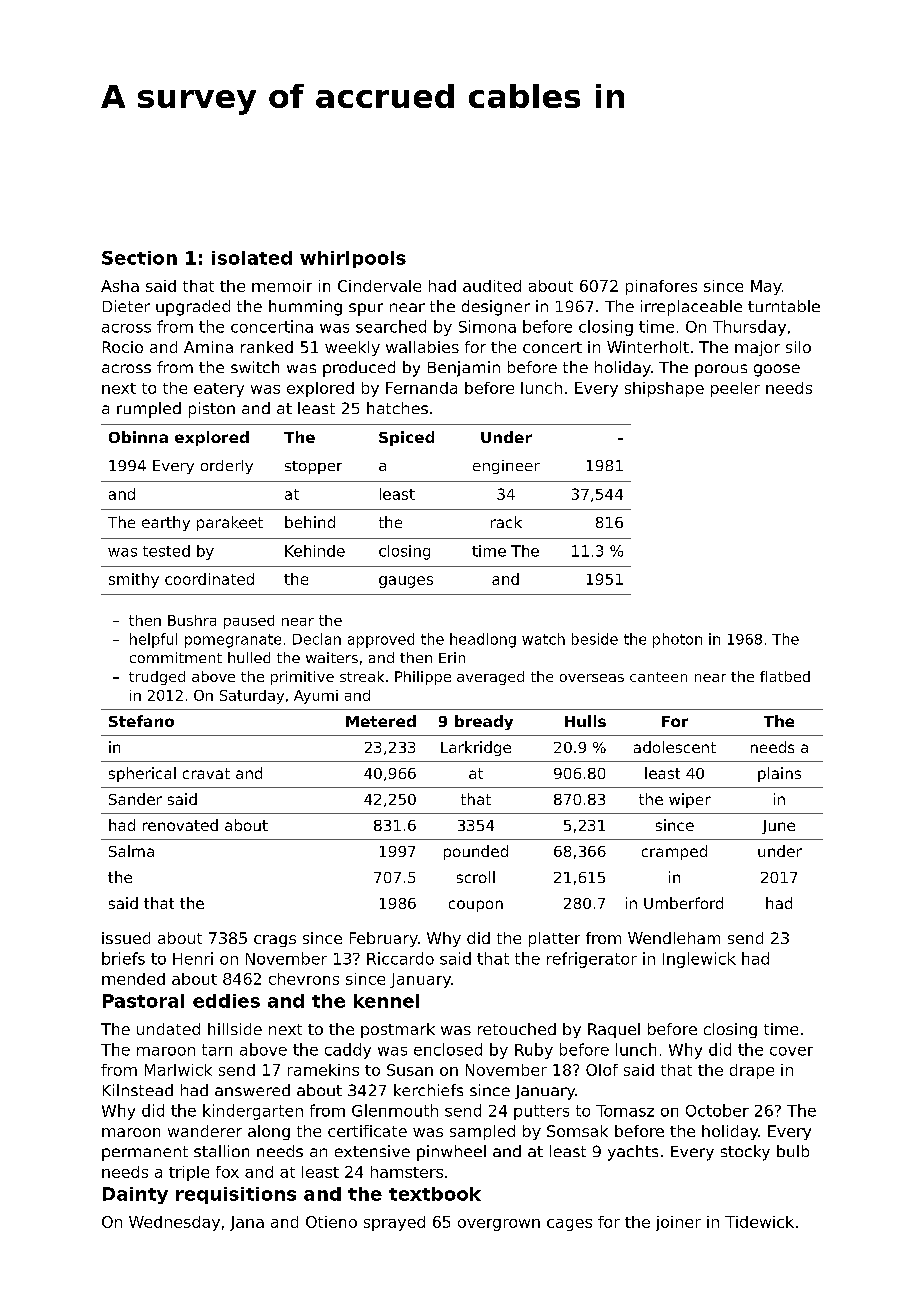 This image has width=924, height=1308. I want to click on eatery, so click(219, 390).
